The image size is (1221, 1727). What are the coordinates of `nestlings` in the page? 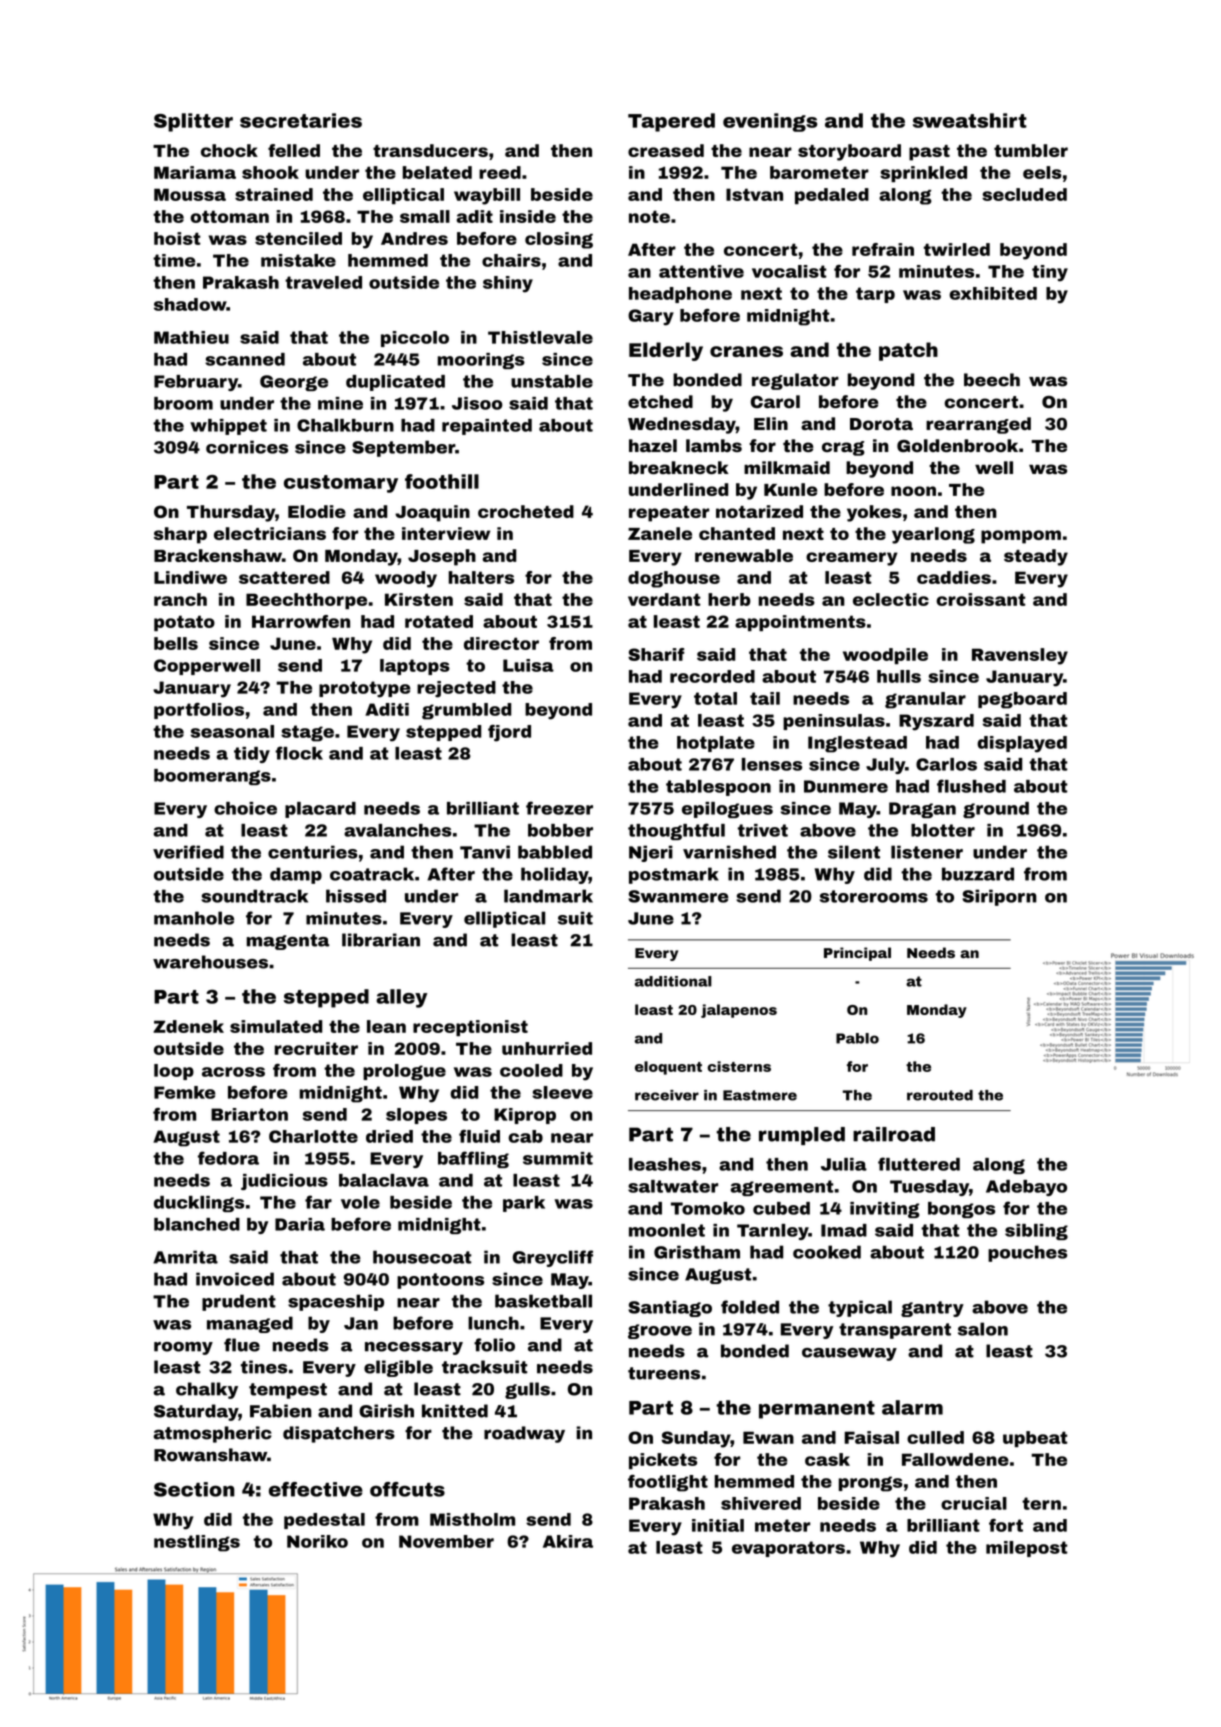 It's located at (197, 1543).
